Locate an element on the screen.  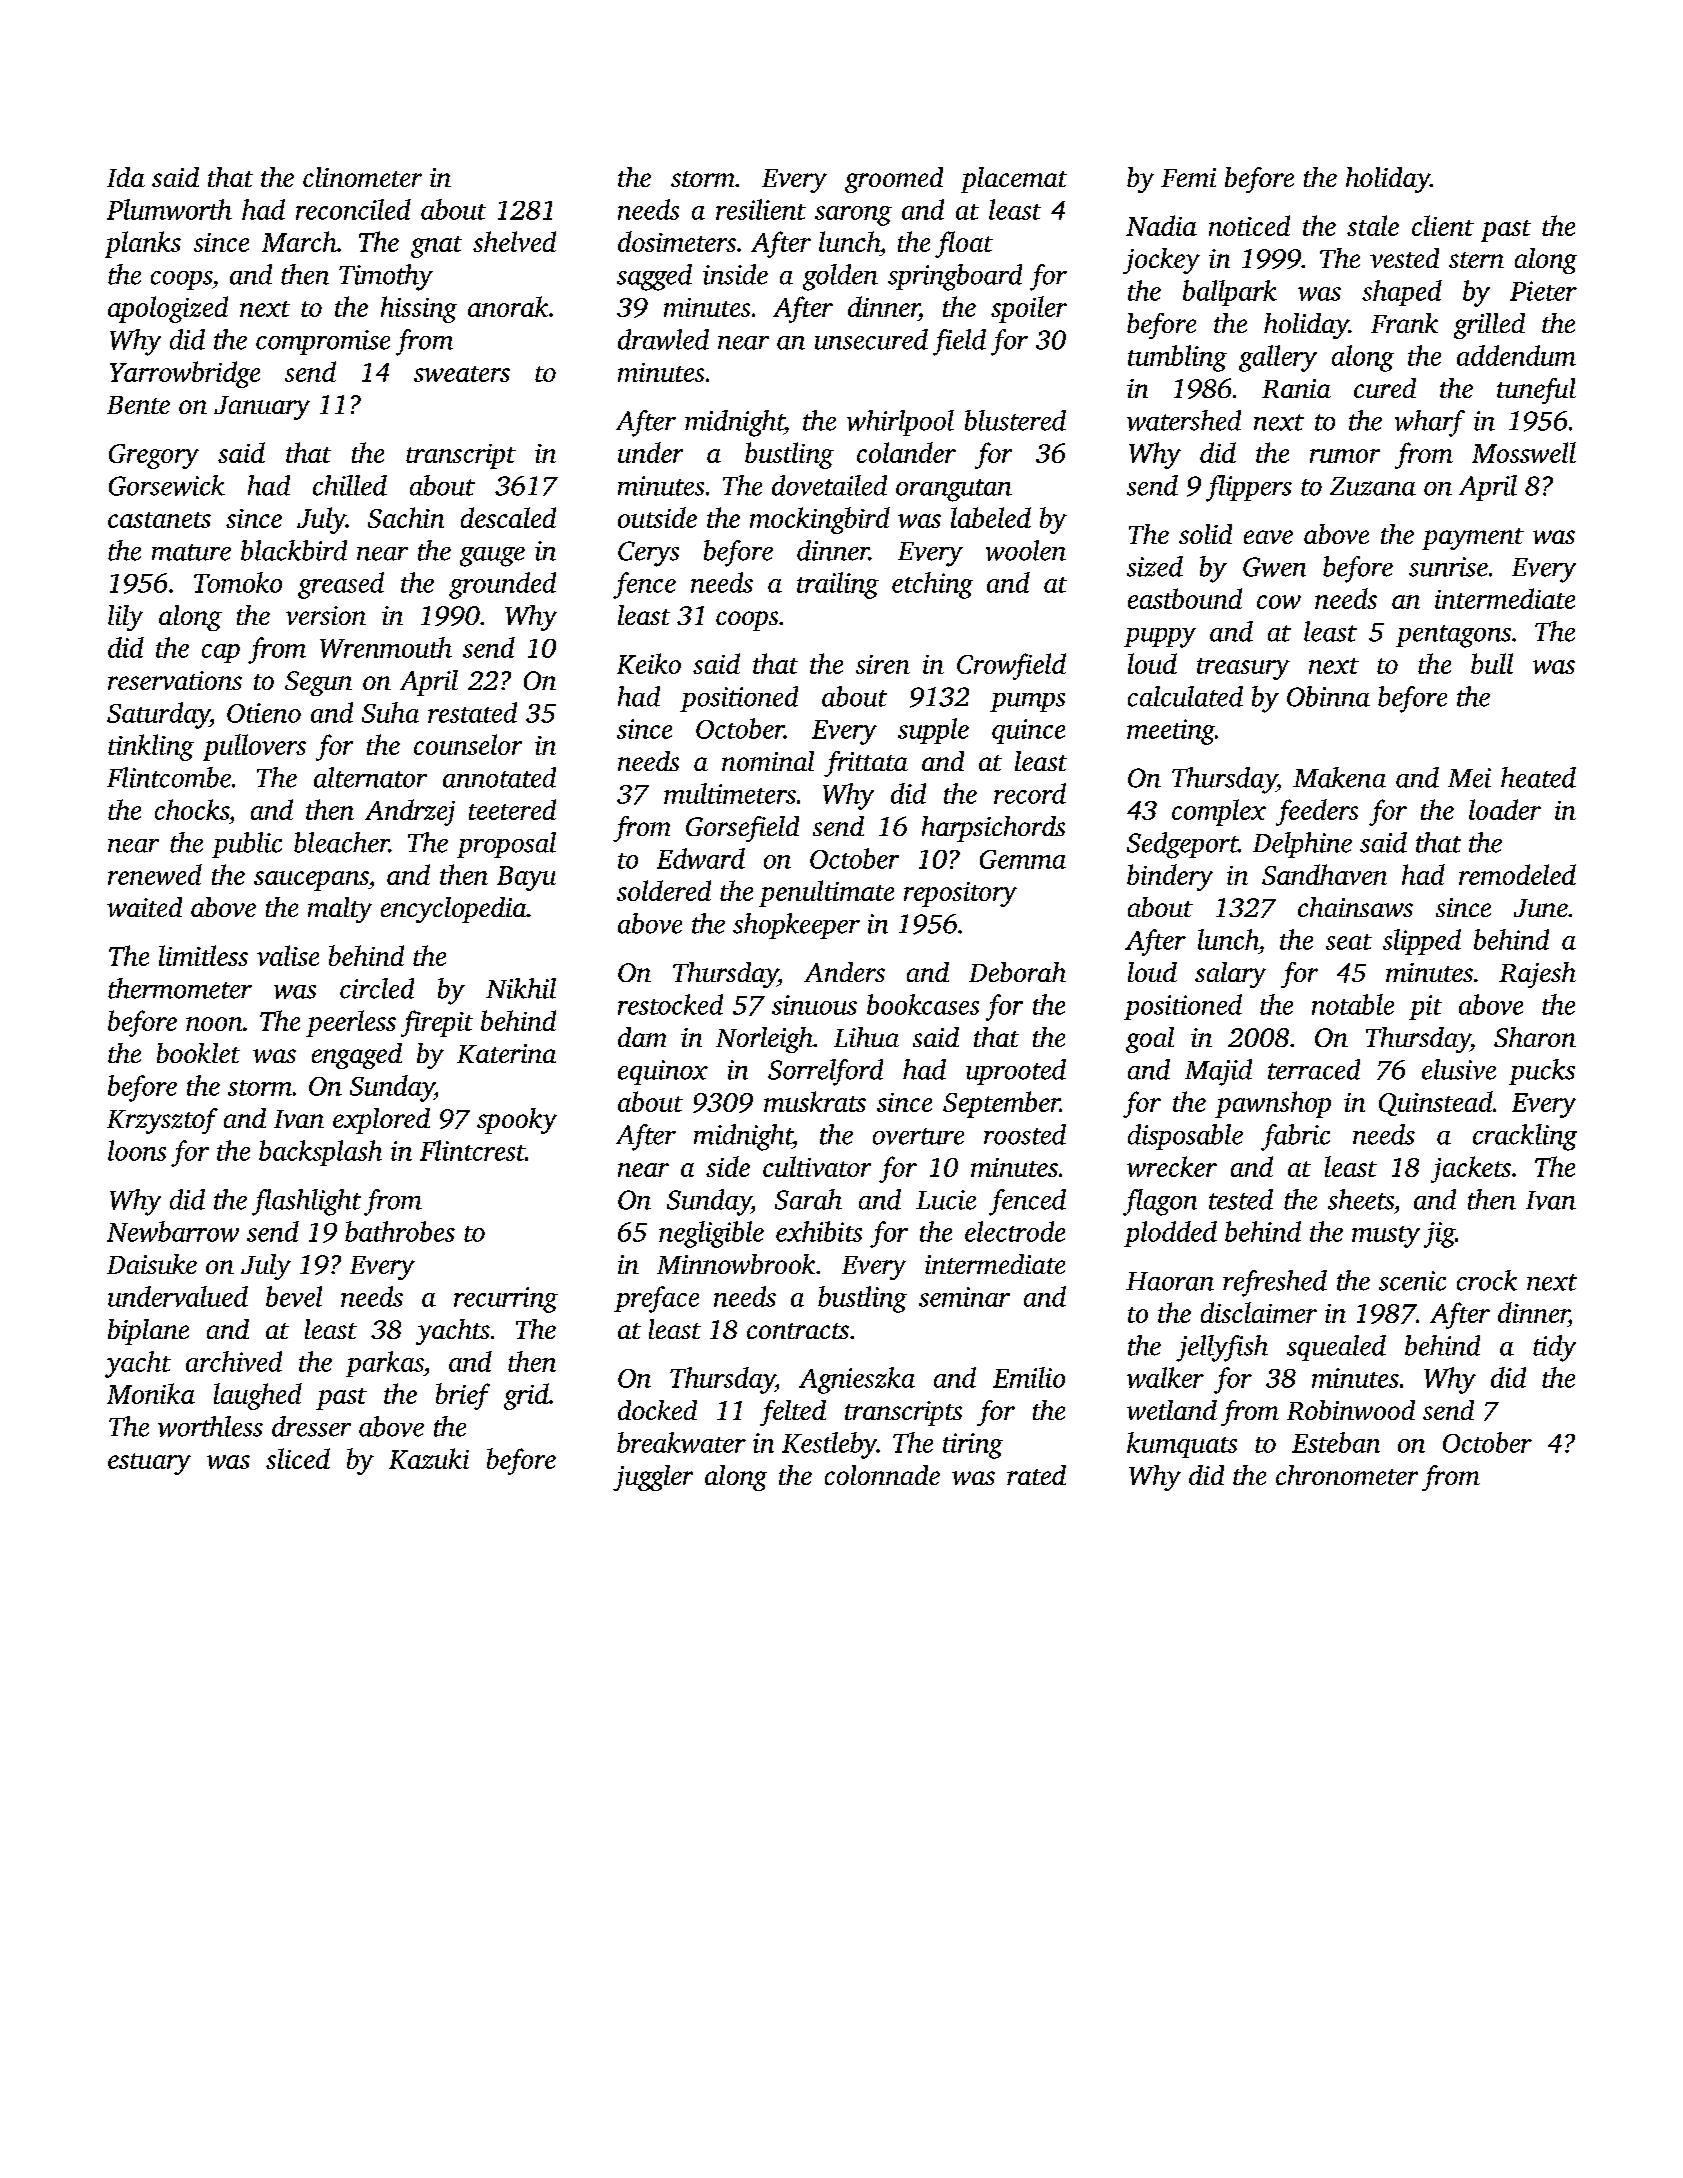
Makena is located at coordinates (1339, 777).
